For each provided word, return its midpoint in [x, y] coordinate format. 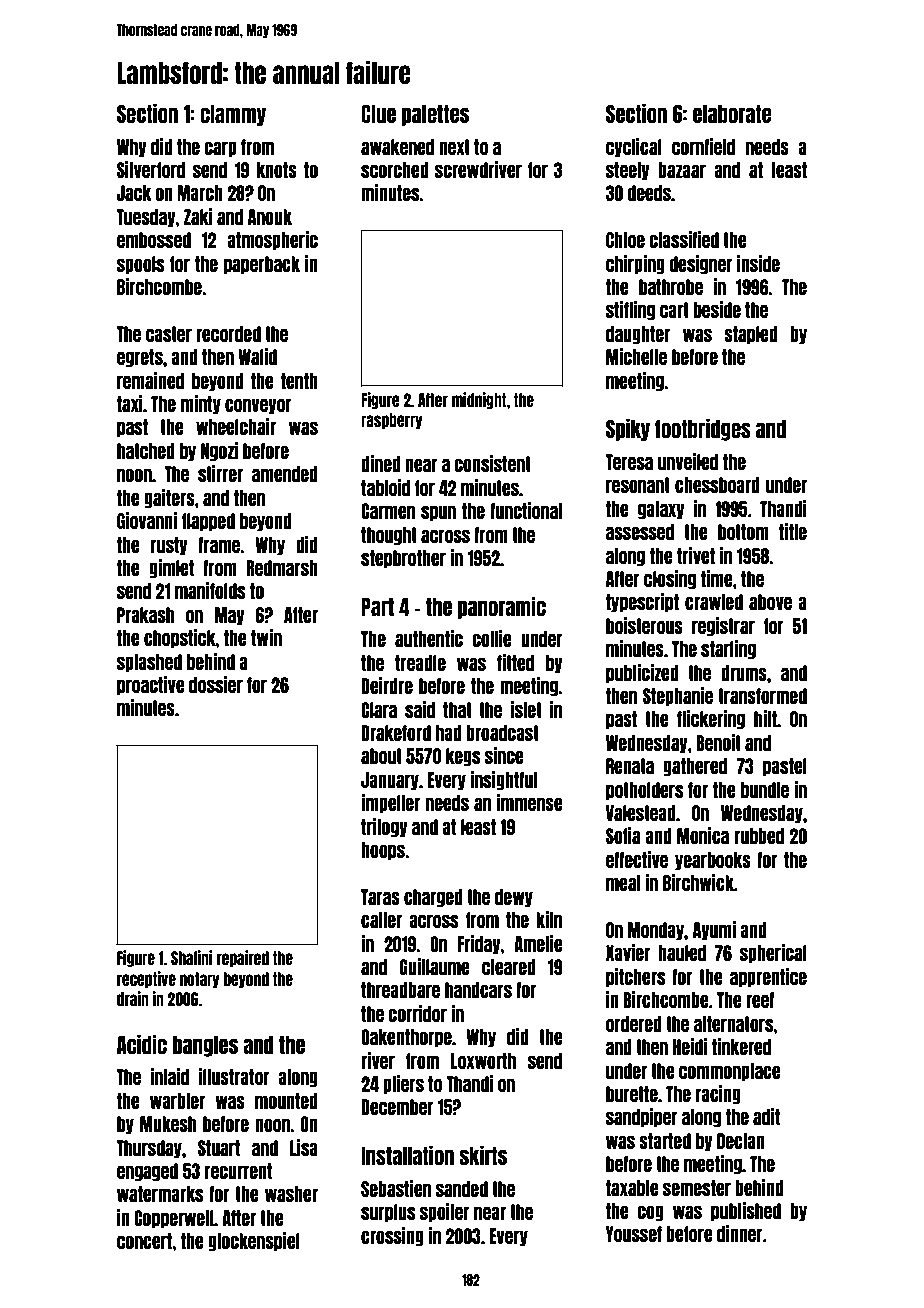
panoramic [502, 607]
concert [144, 1241]
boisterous [644, 625]
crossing [392, 1236]
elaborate [732, 114]
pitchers [635, 978]
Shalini [192, 957]
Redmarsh [282, 568]
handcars [478, 990]
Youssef [634, 1234]
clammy [233, 115]
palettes [435, 115]
